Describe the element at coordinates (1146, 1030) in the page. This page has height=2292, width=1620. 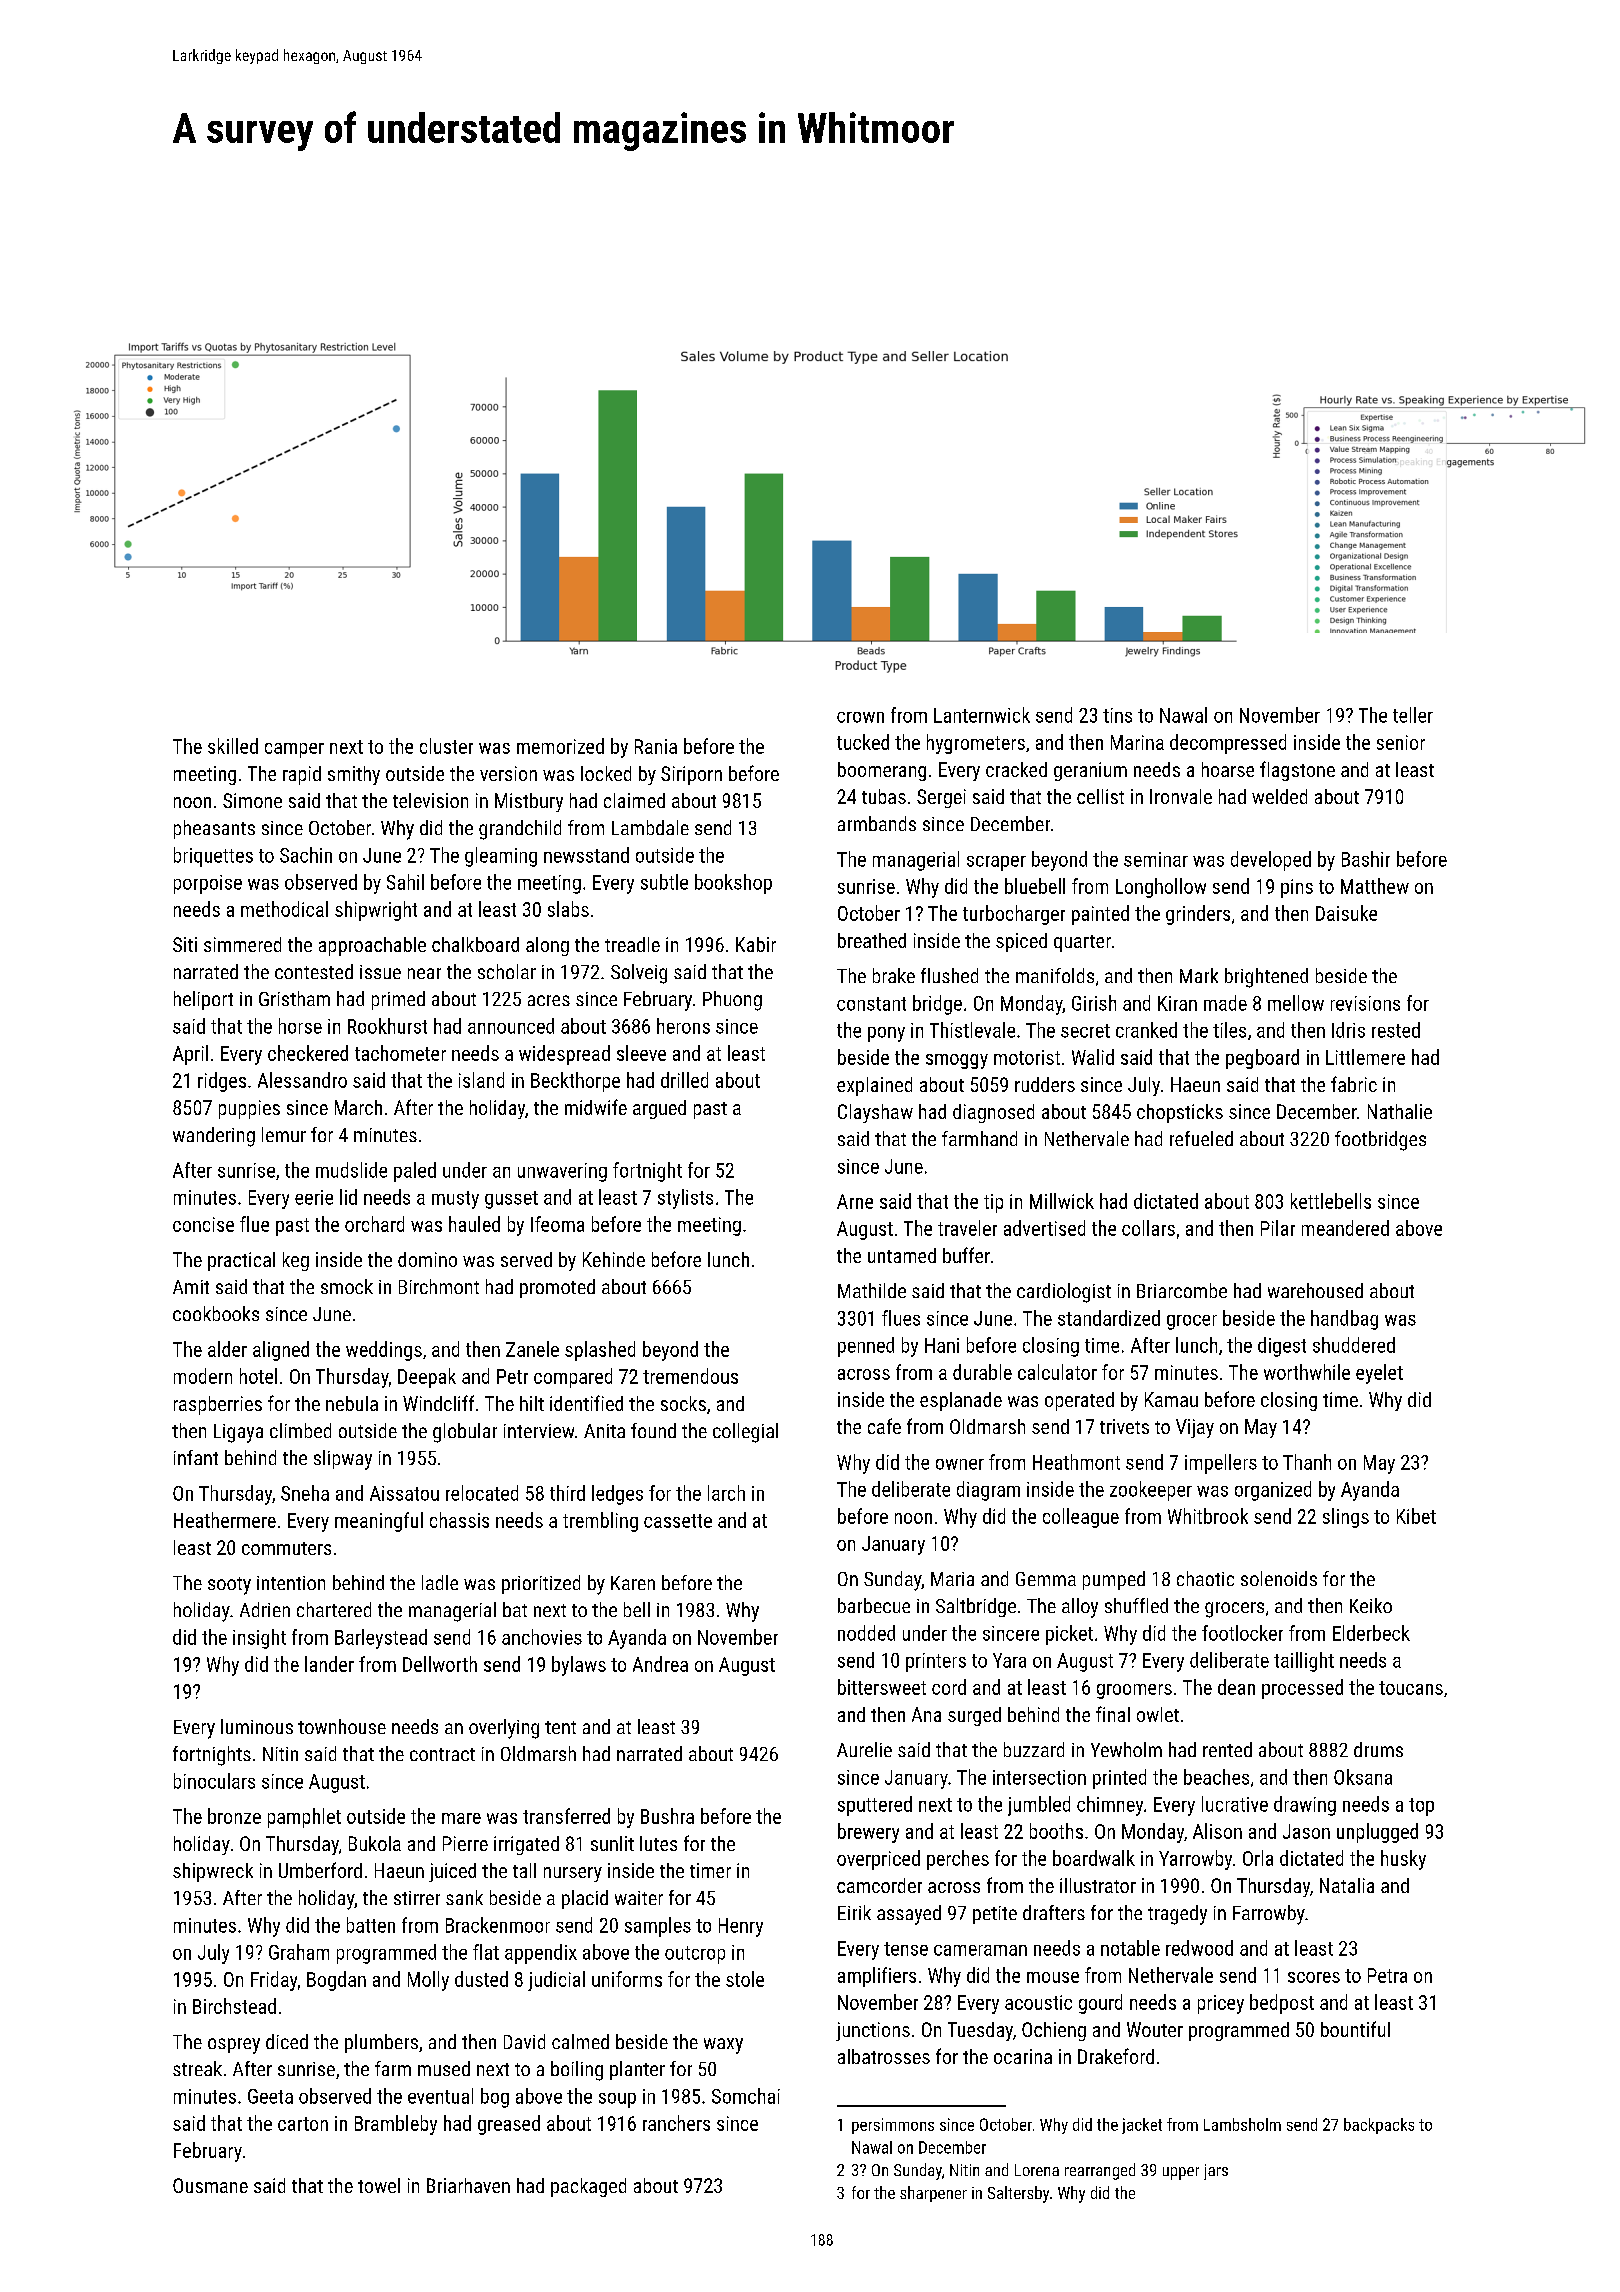
I see `cranked` at that location.
